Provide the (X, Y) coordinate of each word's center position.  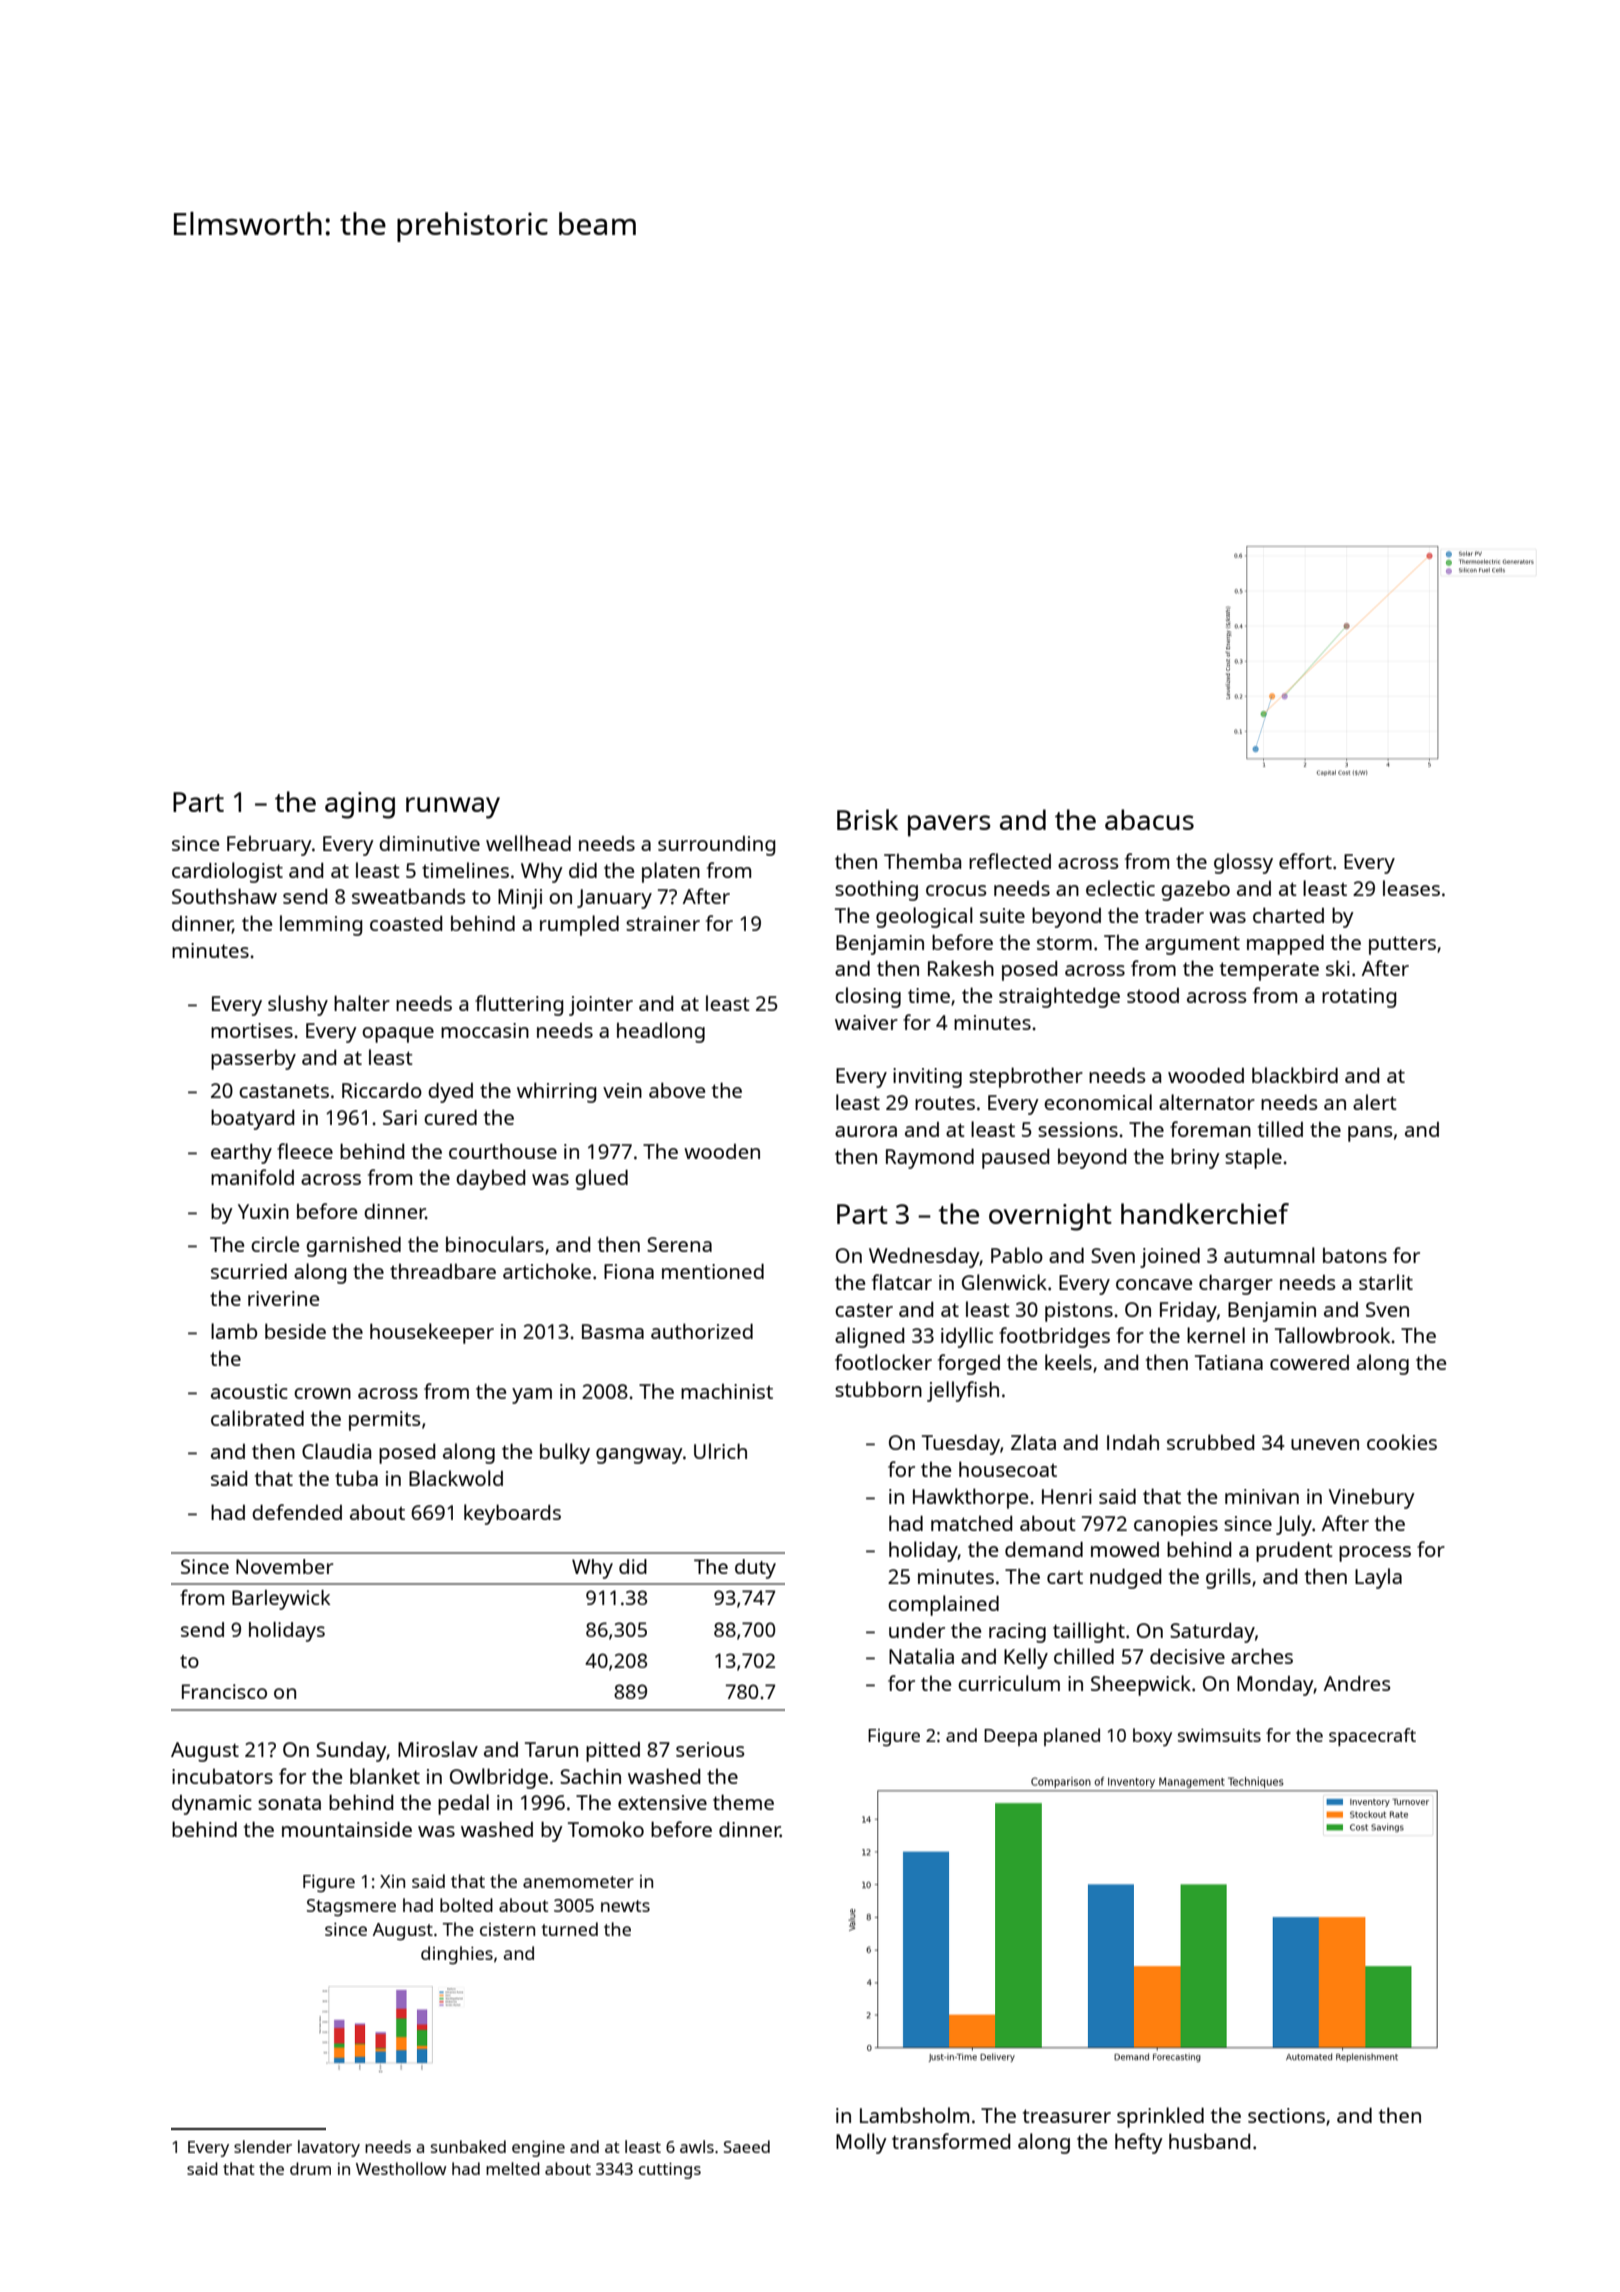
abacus (1149, 819)
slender (263, 2146)
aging (360, 805)
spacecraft (1372, 1737)
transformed (951, 2141)
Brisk (867, 819)
